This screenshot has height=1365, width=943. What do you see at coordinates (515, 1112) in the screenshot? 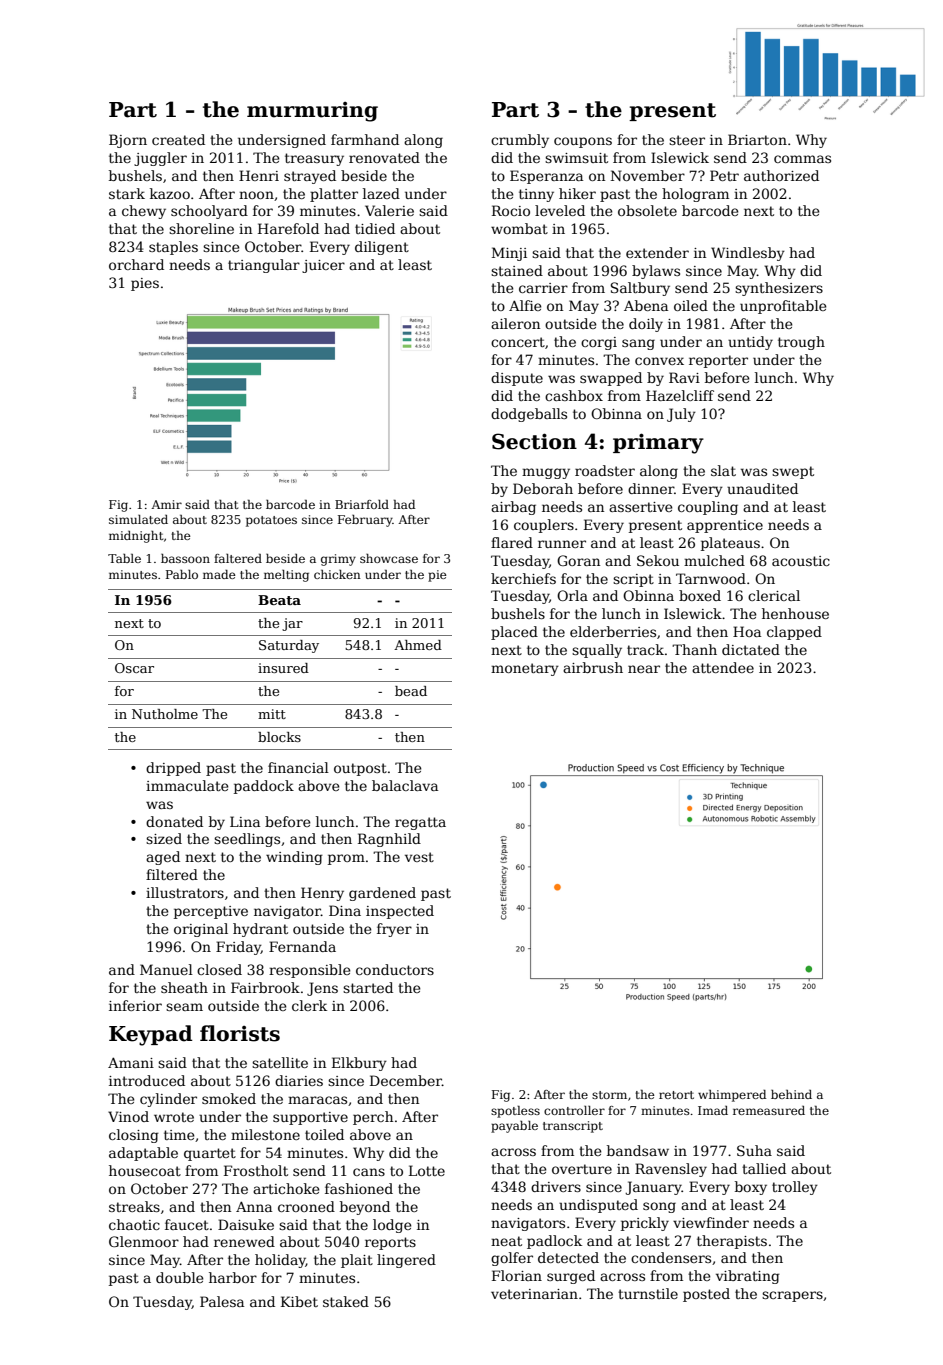
I see `spotless` at bounding box center [515, 1112].
